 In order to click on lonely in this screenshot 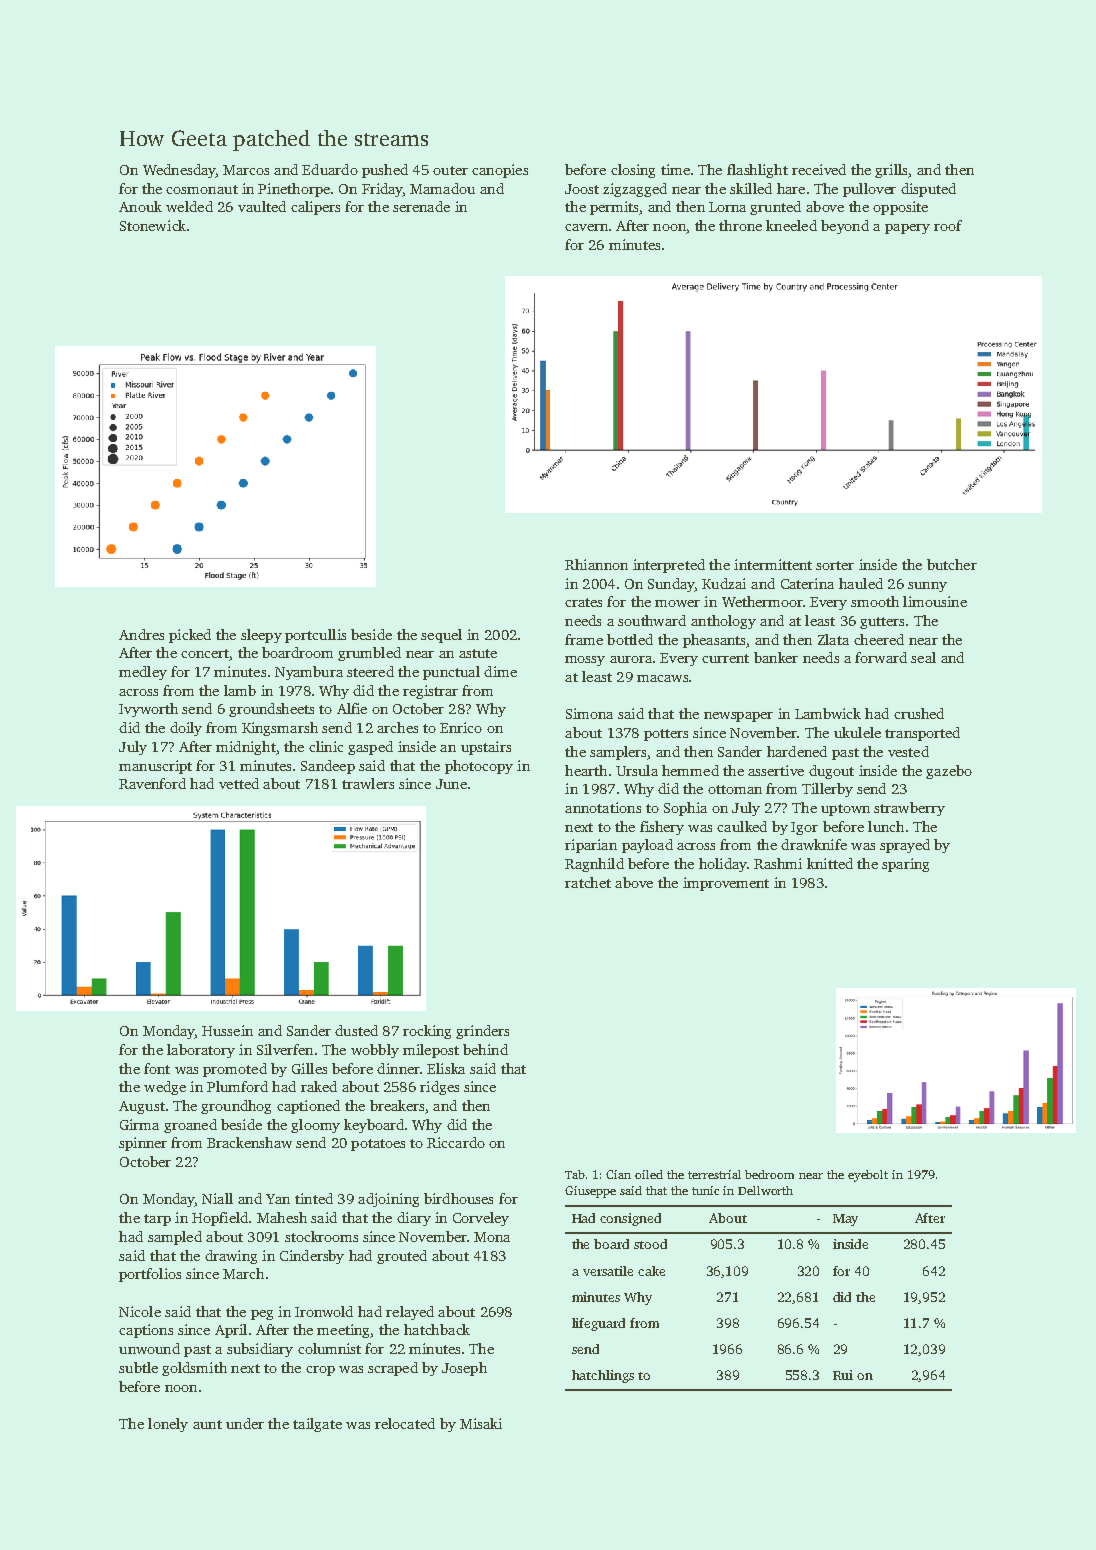, I will do `click(168, 1425)`.
